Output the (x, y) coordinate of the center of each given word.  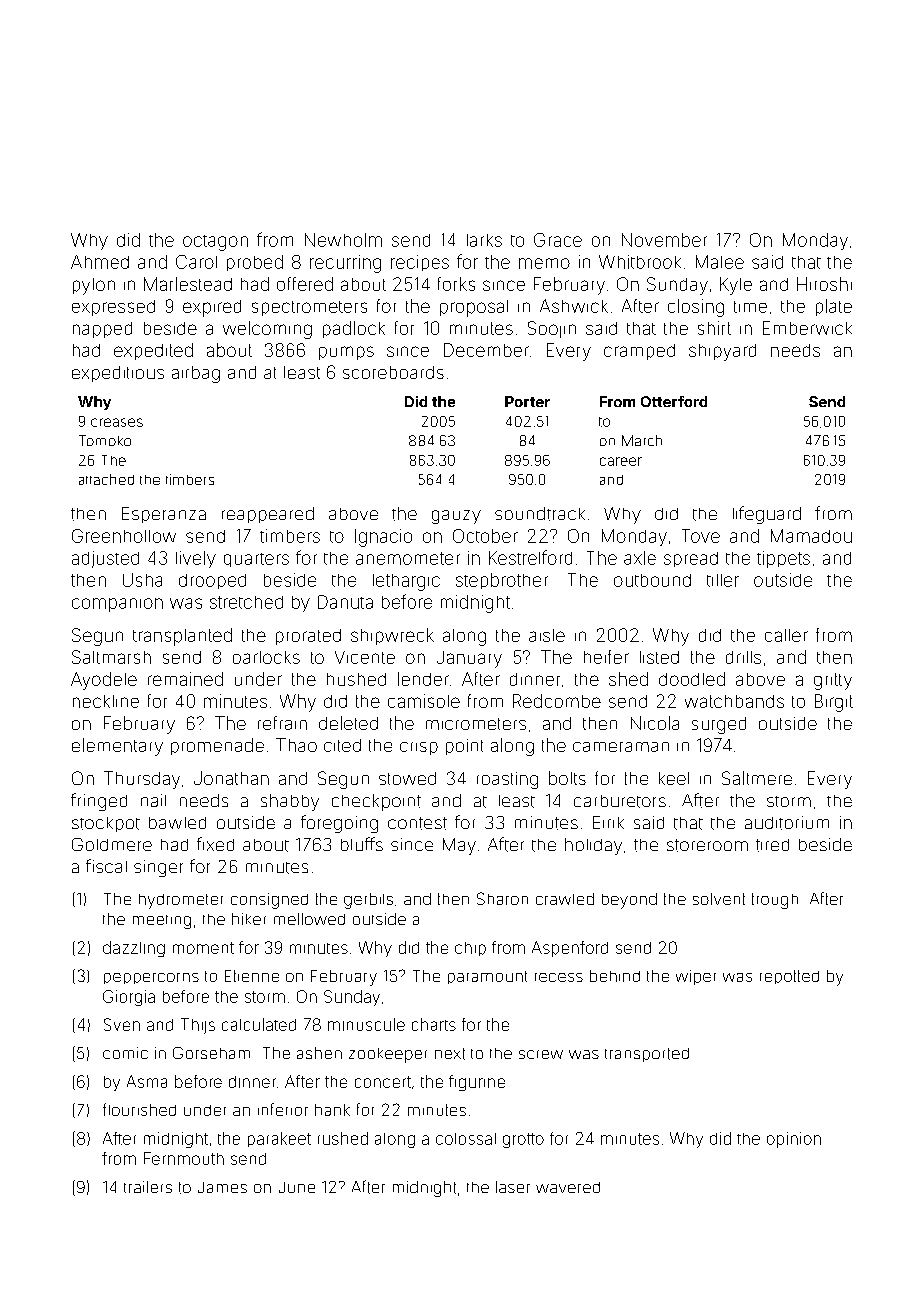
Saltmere (757, 778)
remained (185, 679)
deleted (348, 723)
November (664, 240)
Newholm (343, 240)
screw (541, 1054)
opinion (794, 1140)
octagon (215, 243)
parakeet (279, 1139)
